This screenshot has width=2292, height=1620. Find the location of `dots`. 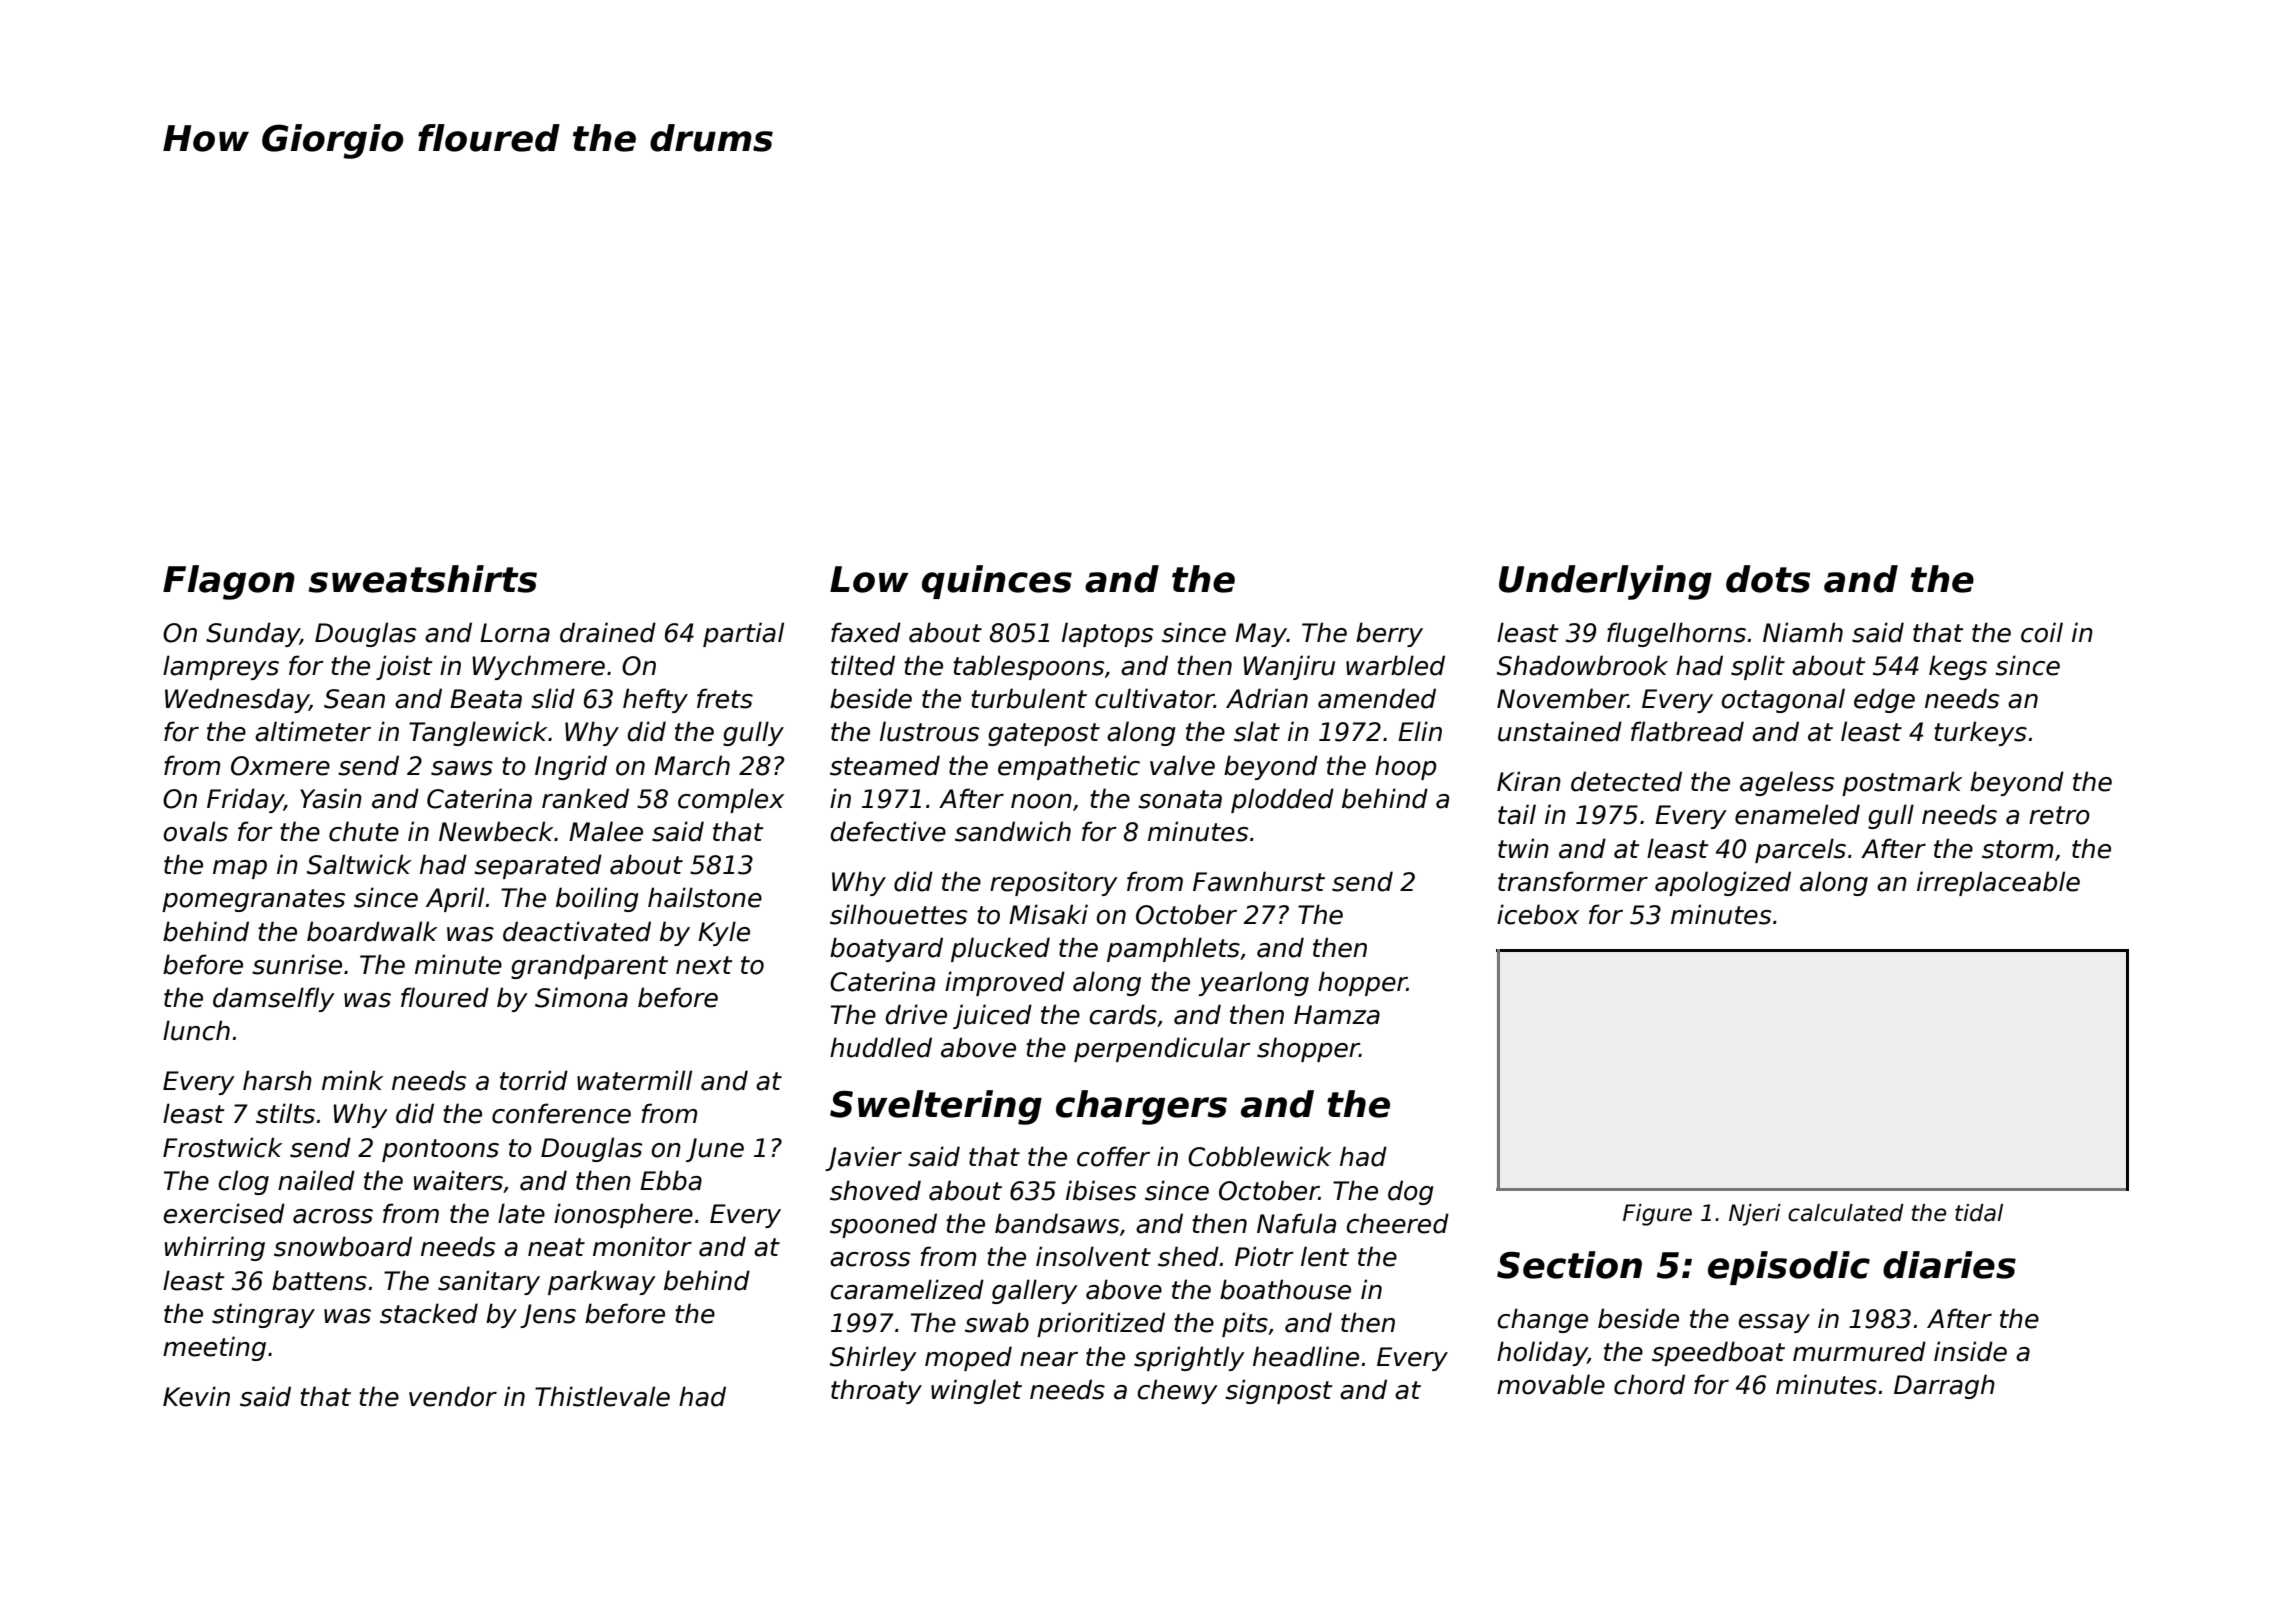

dots is located at coordinates (1768, 579).
